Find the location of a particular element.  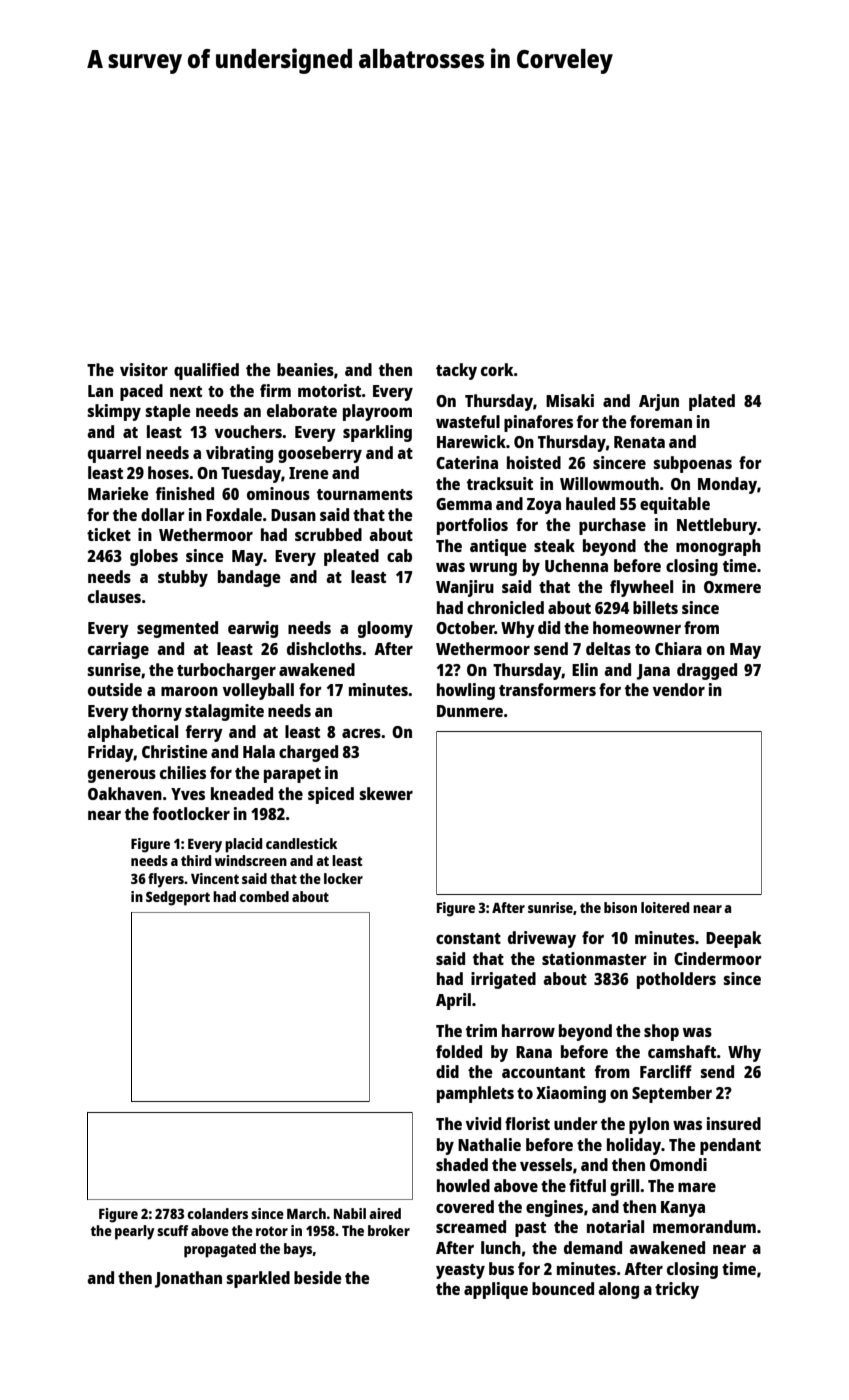

vivid is located at coordinates (483, 1123).
